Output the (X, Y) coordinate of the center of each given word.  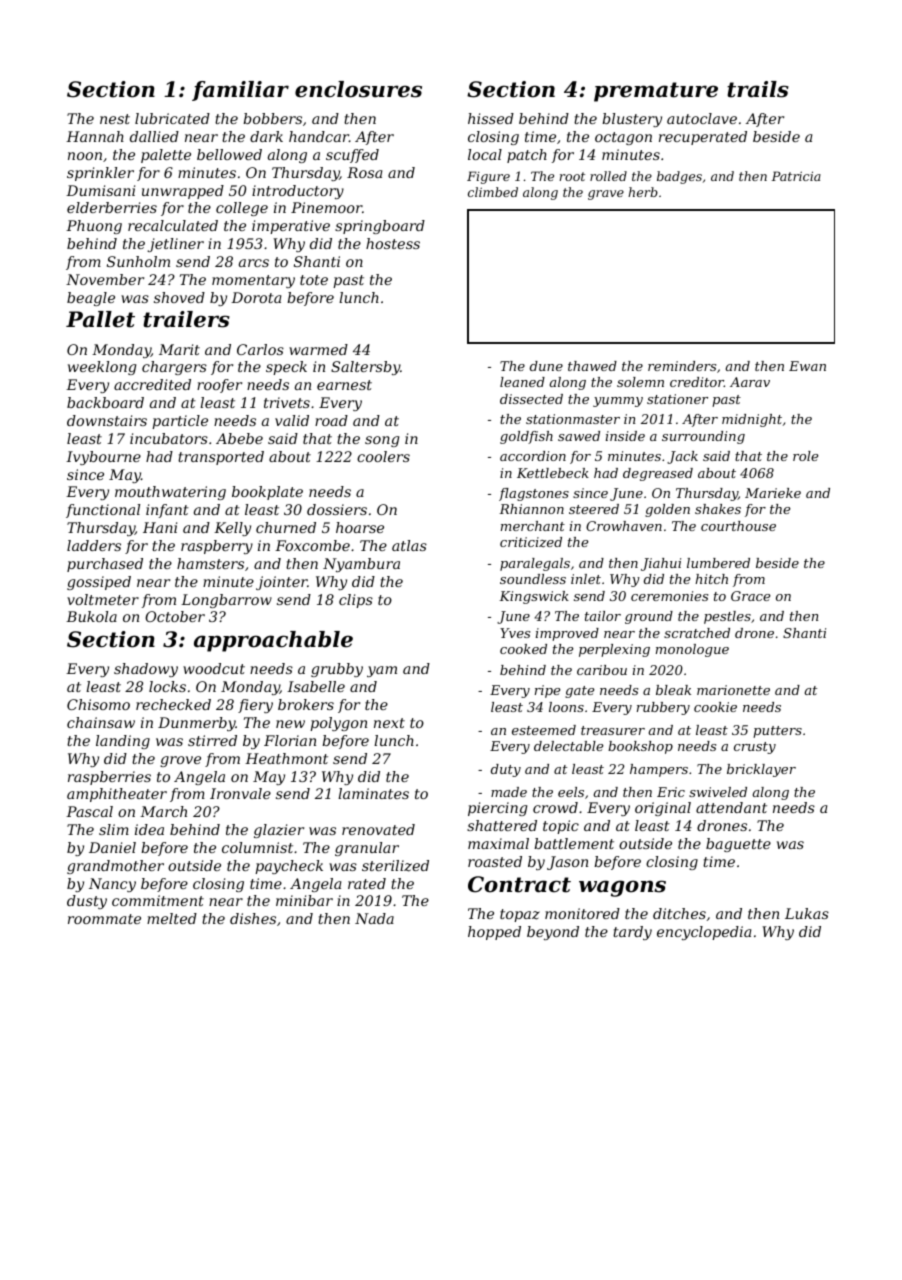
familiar (240, 91)
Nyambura (361, 565)
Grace (750, 596)
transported (221, 458)
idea (149, 829)
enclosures (358, 89)
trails (758, 89)
